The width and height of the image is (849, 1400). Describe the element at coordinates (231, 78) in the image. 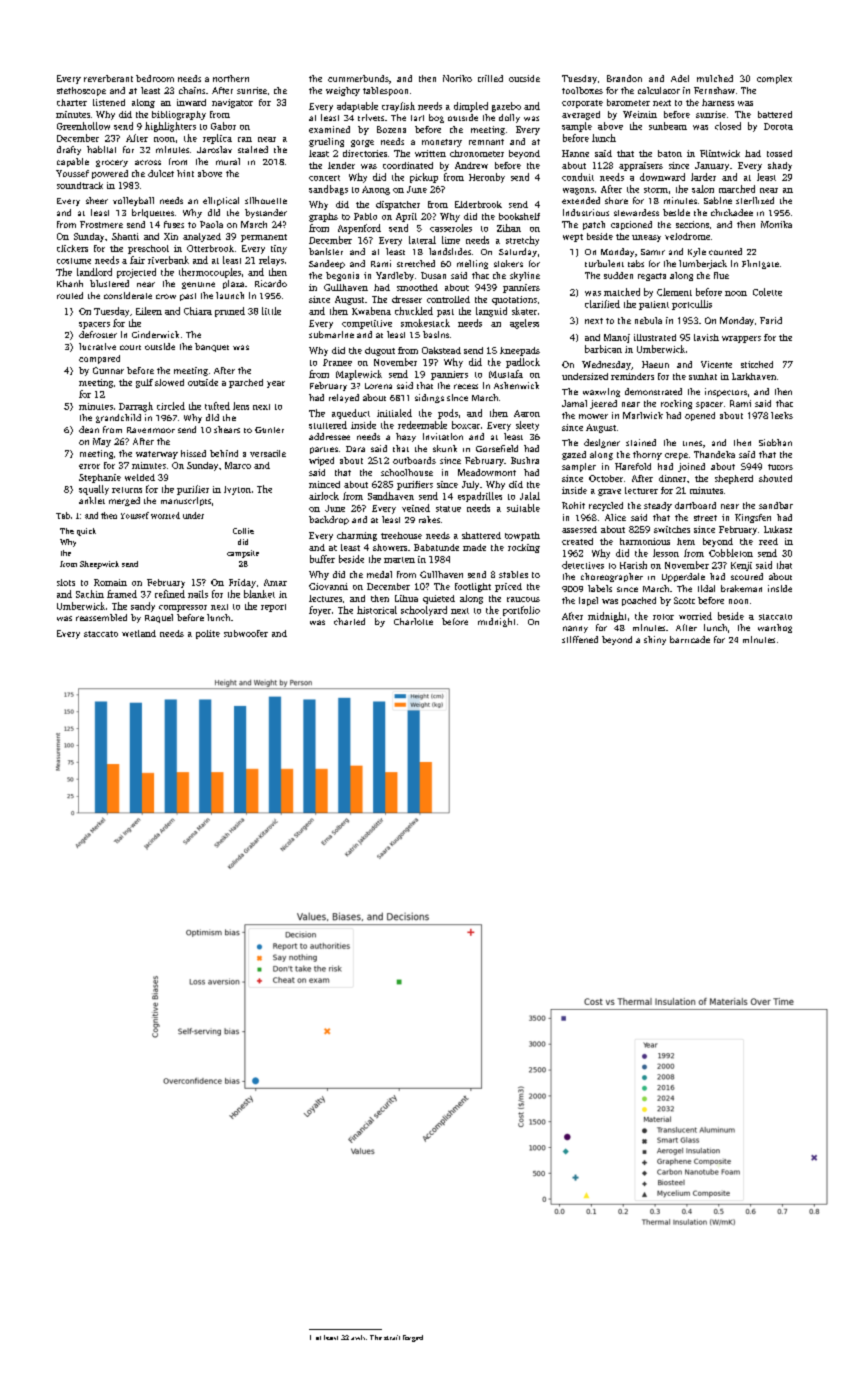

I see `northern` at that location.
